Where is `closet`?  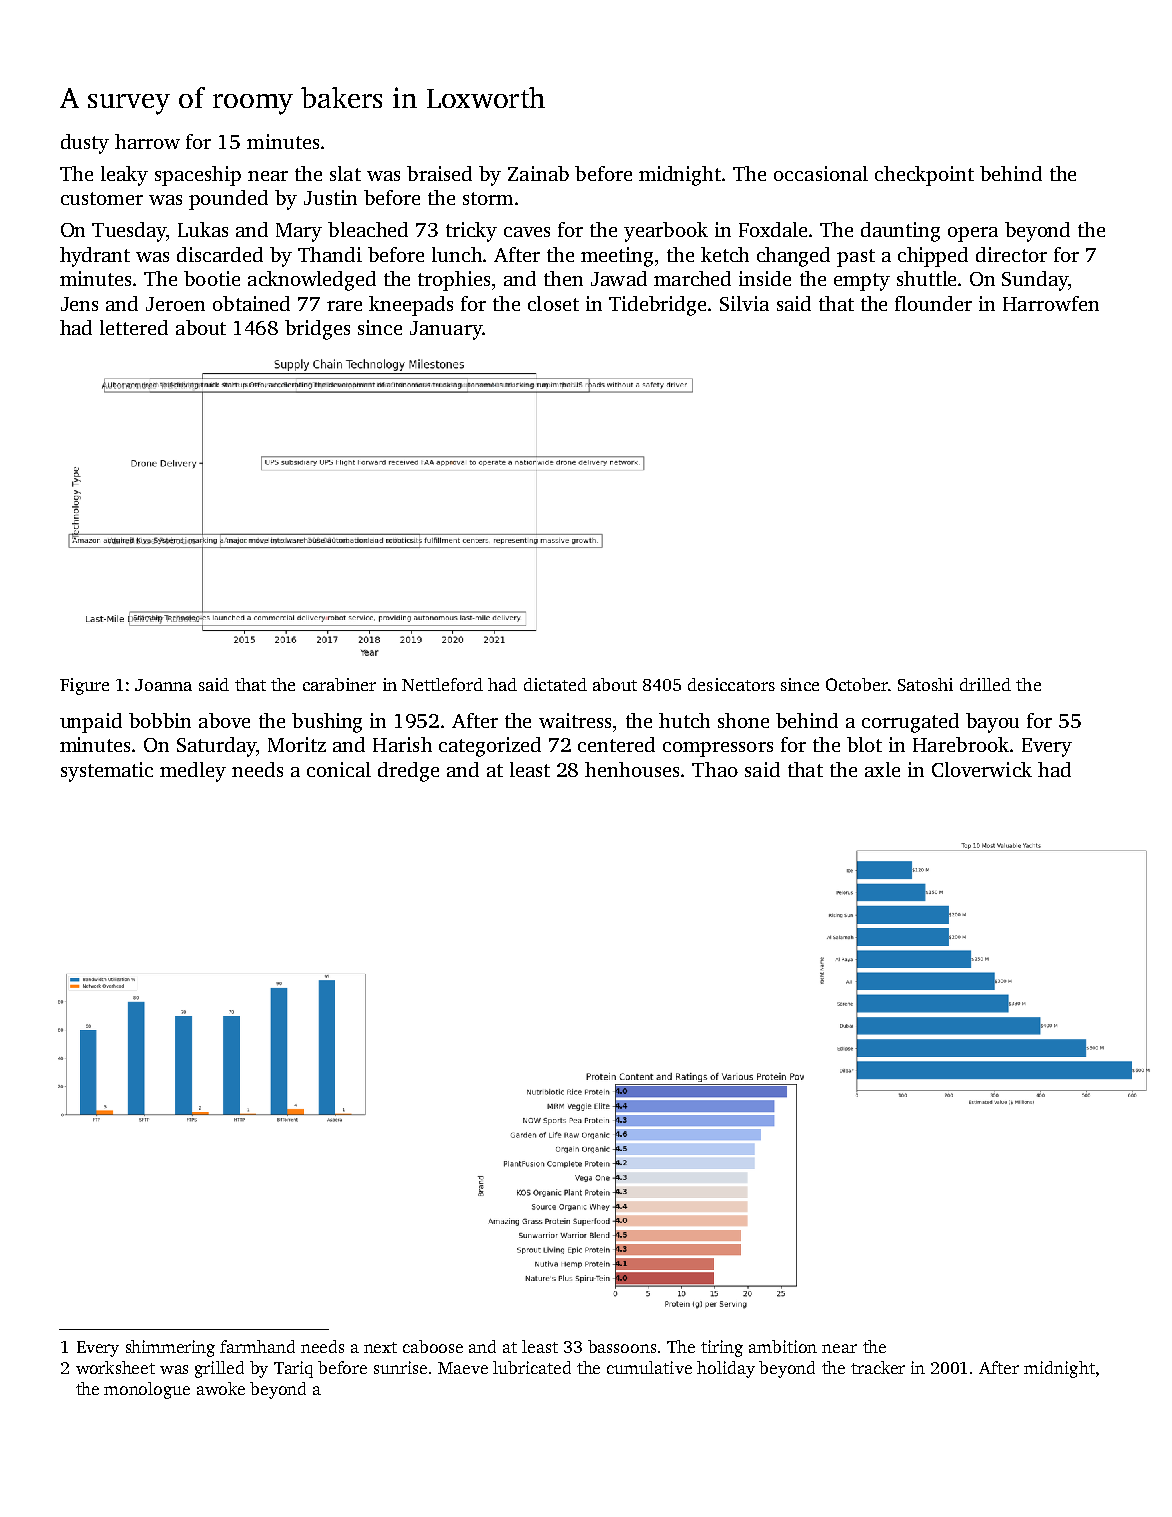
closet is located at coordinates (553, 303).
